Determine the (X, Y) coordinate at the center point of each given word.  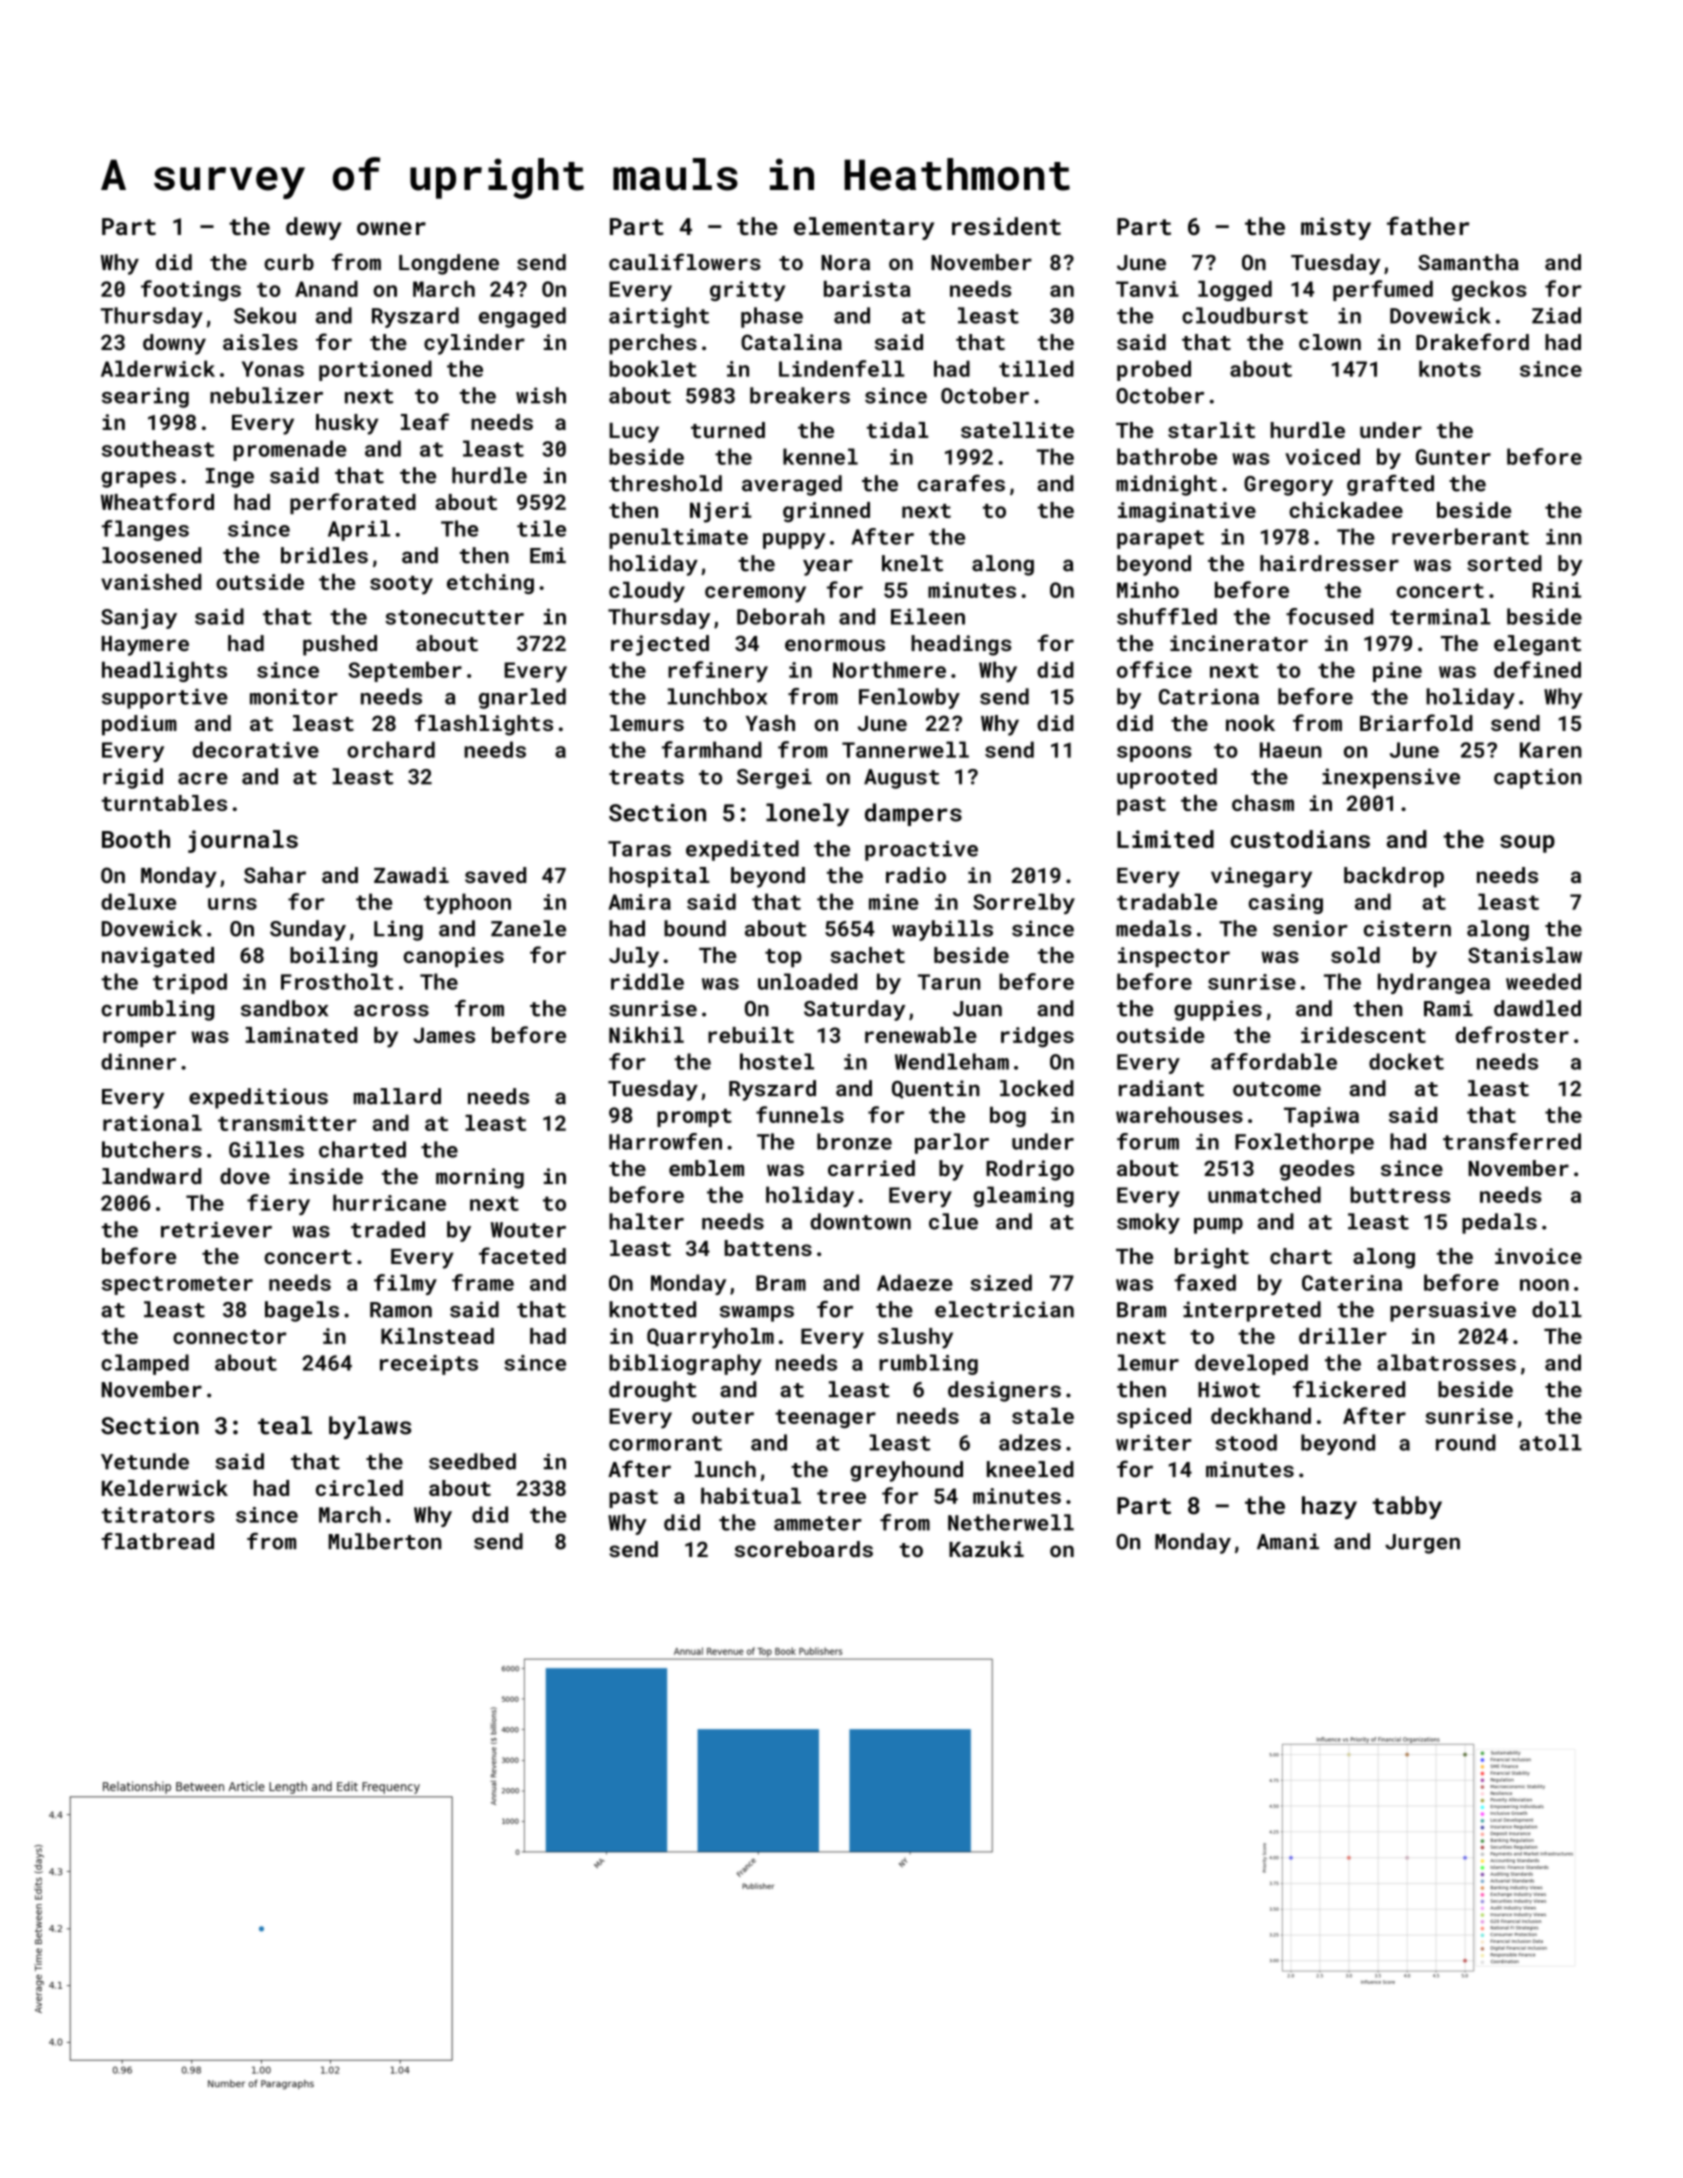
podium (139, 725)
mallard (397, 1096)
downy (174, 344)
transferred (1512, 1141)
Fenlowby (909, 698)
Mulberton (384, 1541)
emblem (706, 1168)
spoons (1154, 754)
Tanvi (1147, 289)
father (1428, 225)
